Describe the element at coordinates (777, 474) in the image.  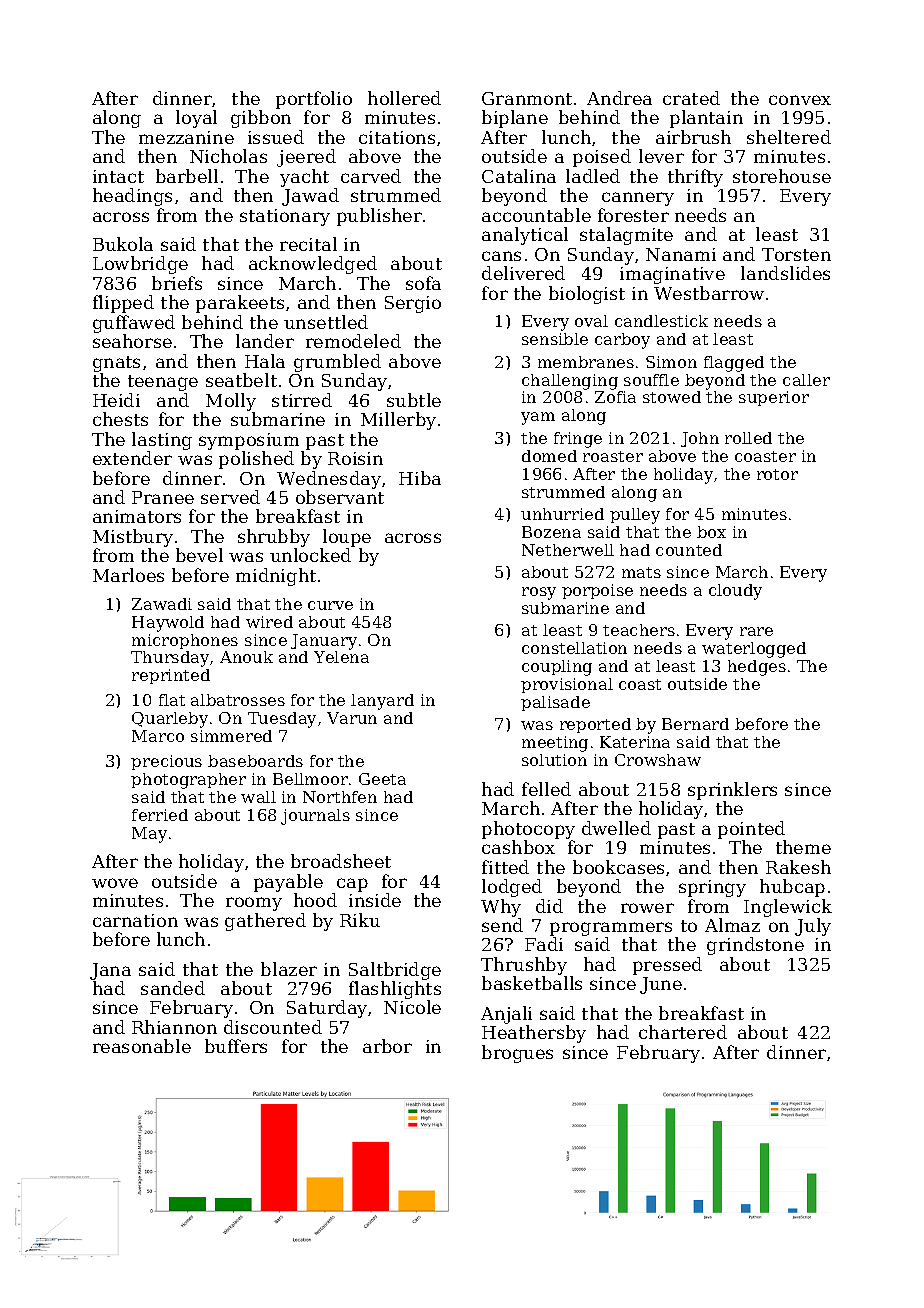
I see `rotor` at that location.
